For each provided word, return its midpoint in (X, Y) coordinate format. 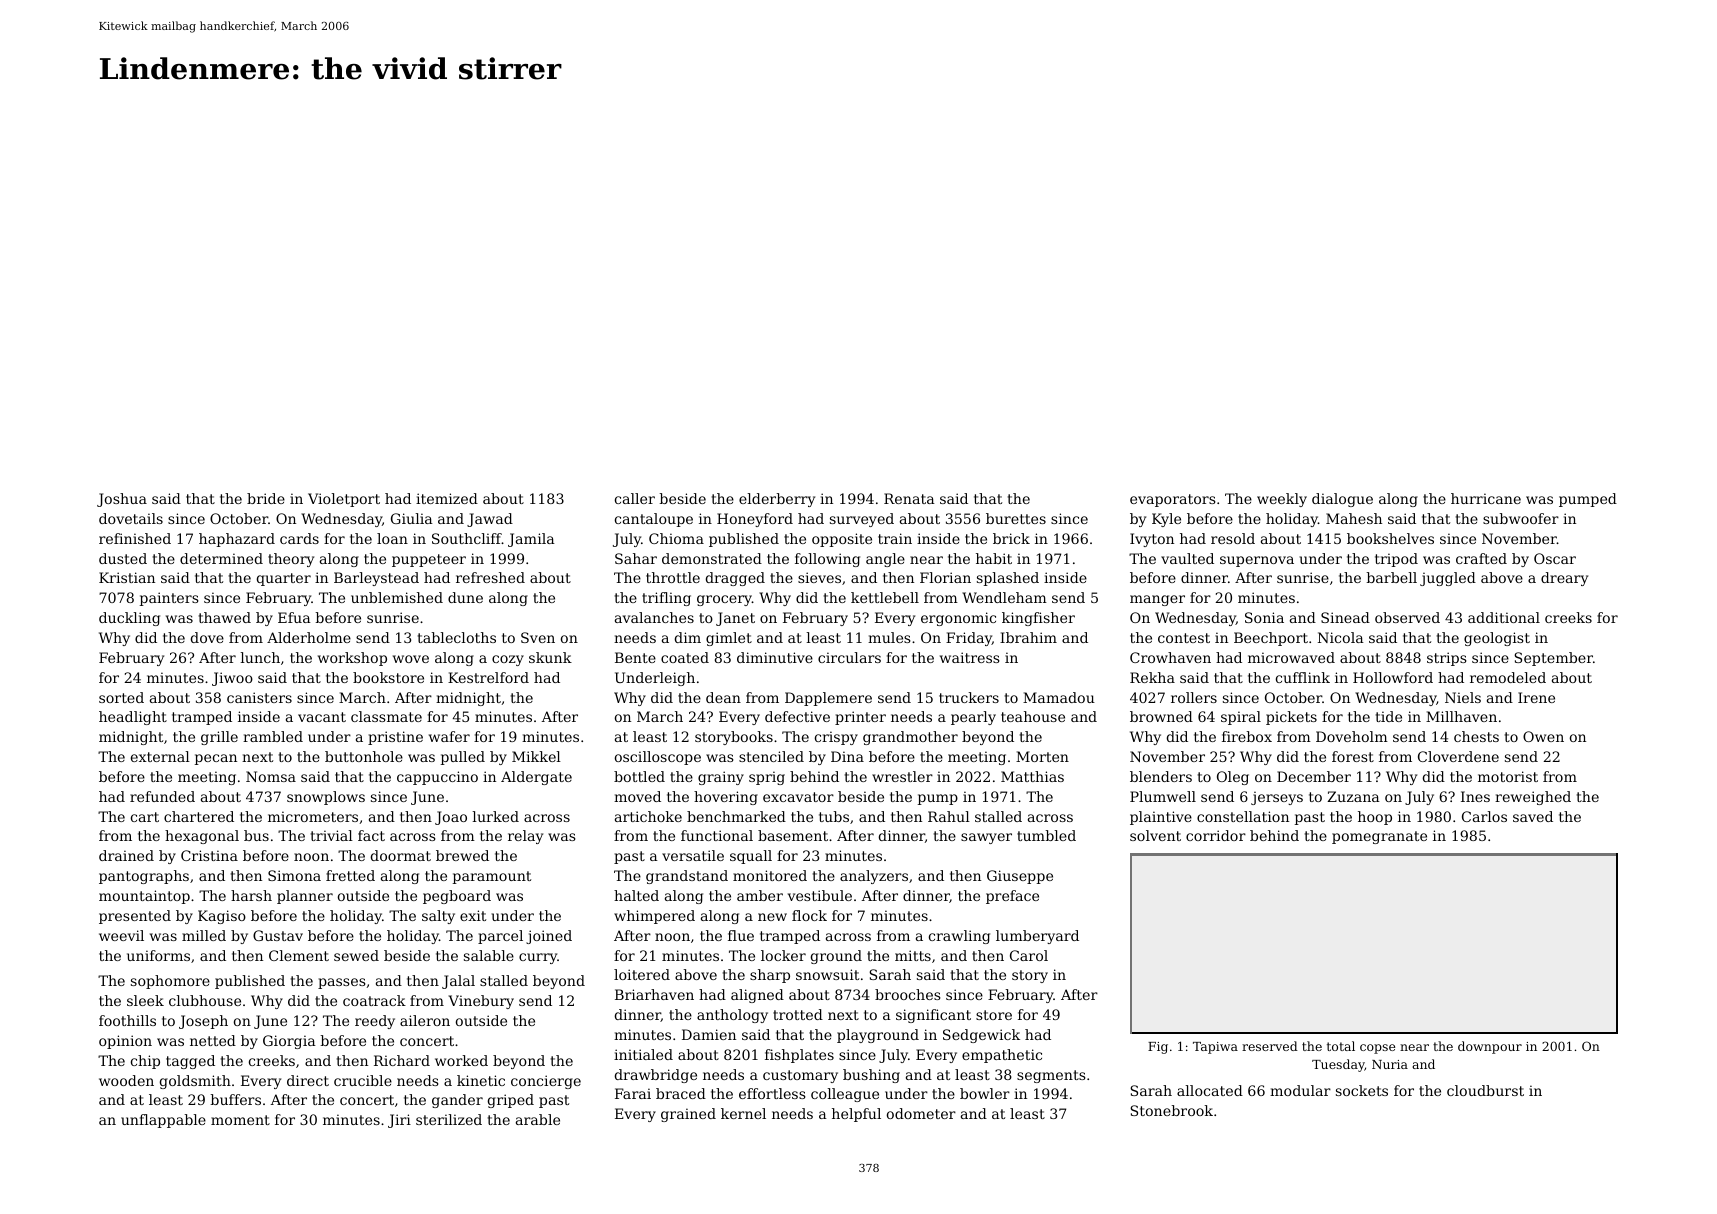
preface (1012, 897)
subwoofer (1521, 518)
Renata (909, 498)
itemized (447, 498)
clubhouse (205, 1000)
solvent (1155, 835)
